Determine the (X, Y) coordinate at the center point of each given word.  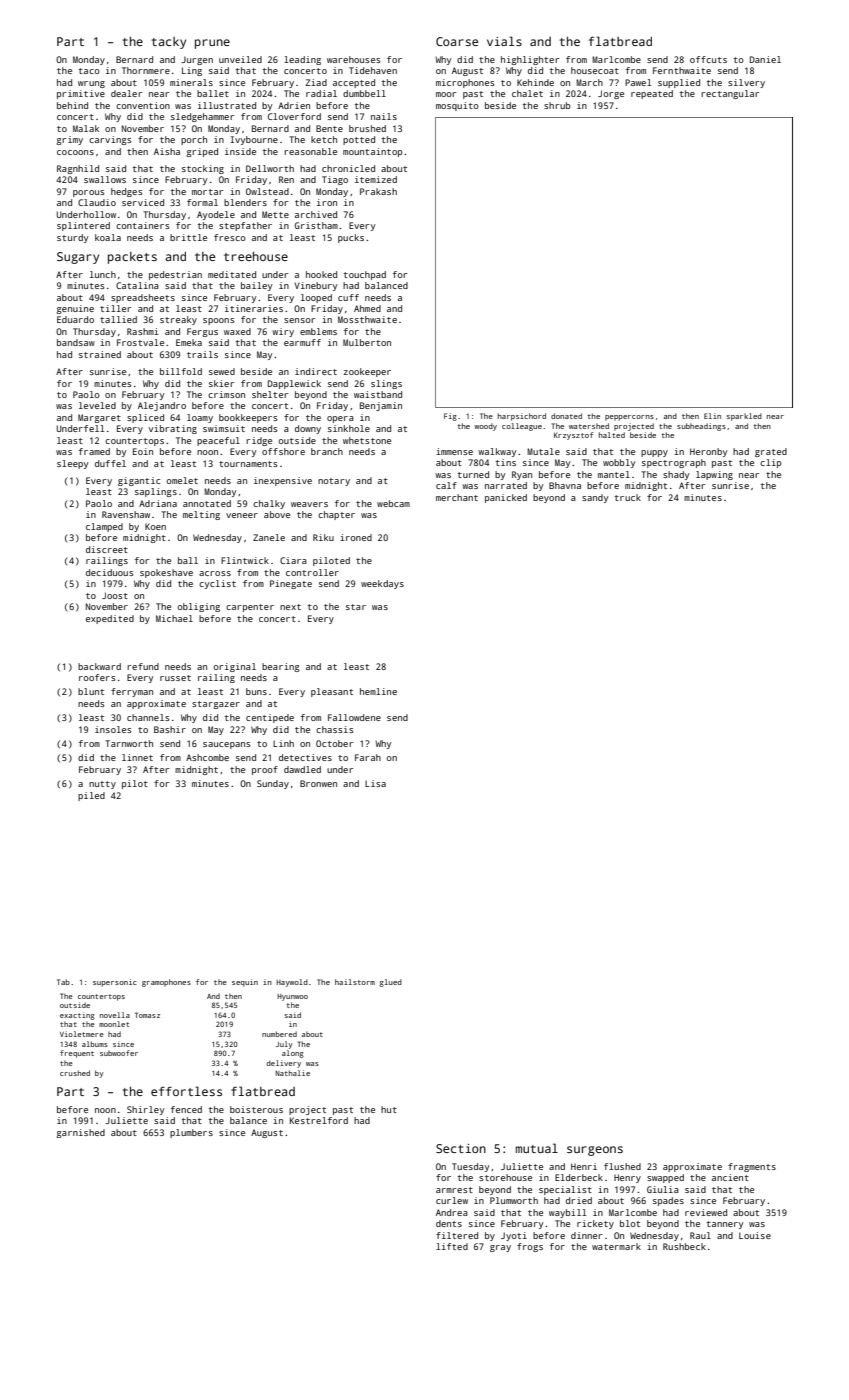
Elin (712, 416)
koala (108, 237)
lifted (452, 1246)
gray (500, 1248)
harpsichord (522, 417)
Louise (755, 1235)
